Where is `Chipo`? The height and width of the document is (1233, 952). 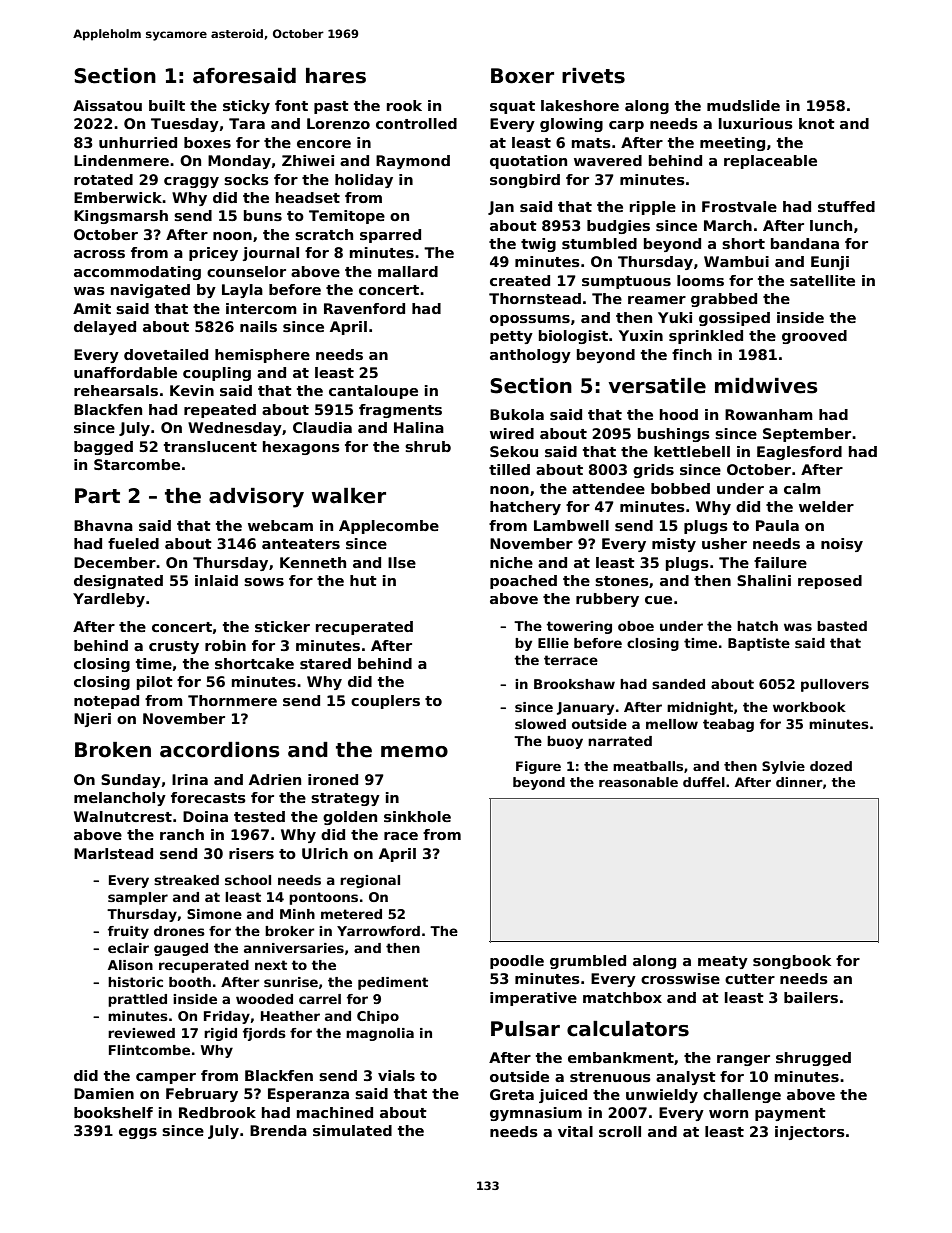 Chipo is located at coordinates (378, 1017).
